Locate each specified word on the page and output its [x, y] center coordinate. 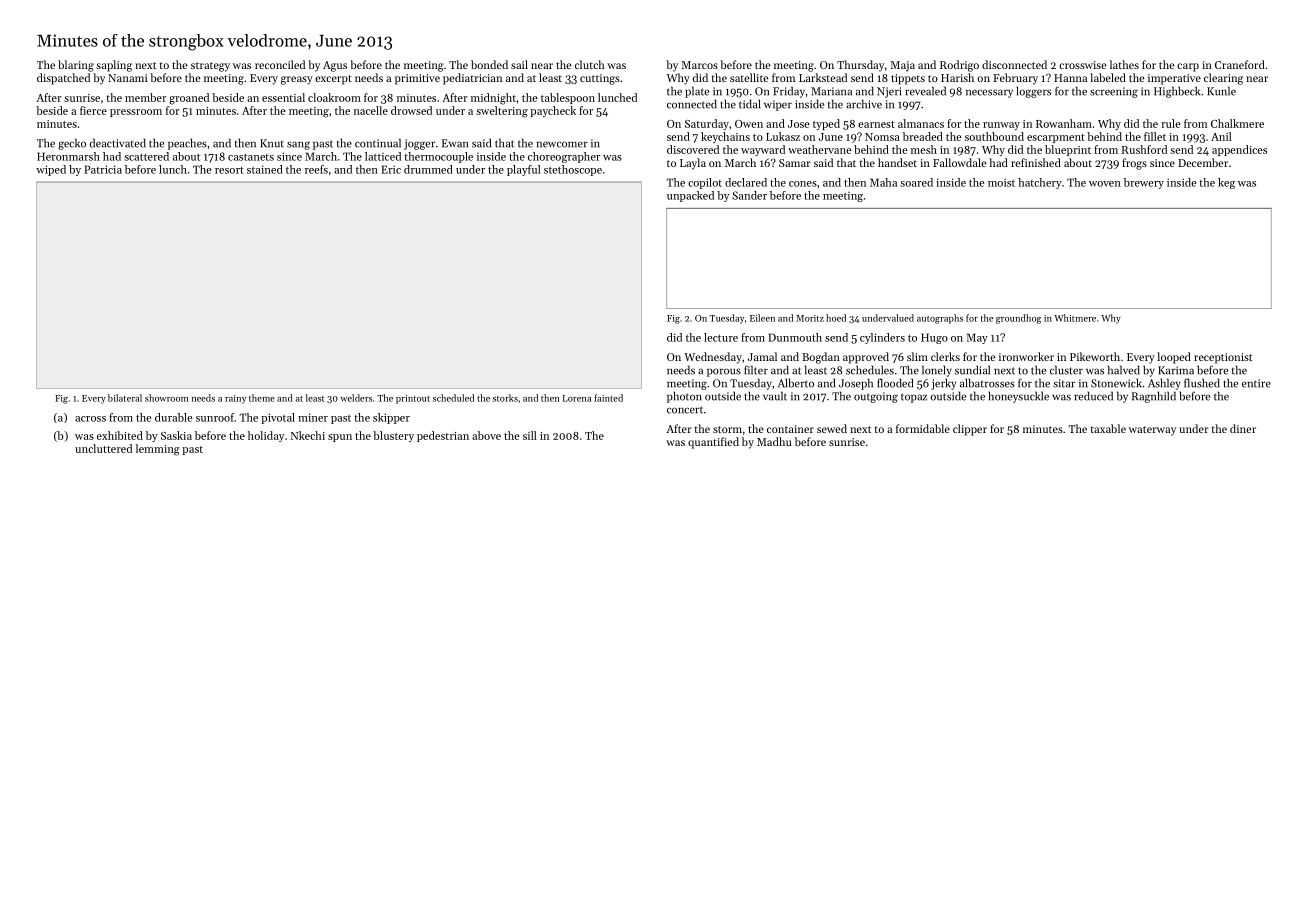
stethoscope [573, 170]
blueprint [1068, 150]
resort [229, 170]
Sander [749, 195]
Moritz [810, 318]
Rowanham [1064, 123]
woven [1105, 184]
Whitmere [1075, 318]
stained [265, 169]
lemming [158, 450]
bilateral [125, 398]
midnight [493, 99]
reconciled [280, 64]
